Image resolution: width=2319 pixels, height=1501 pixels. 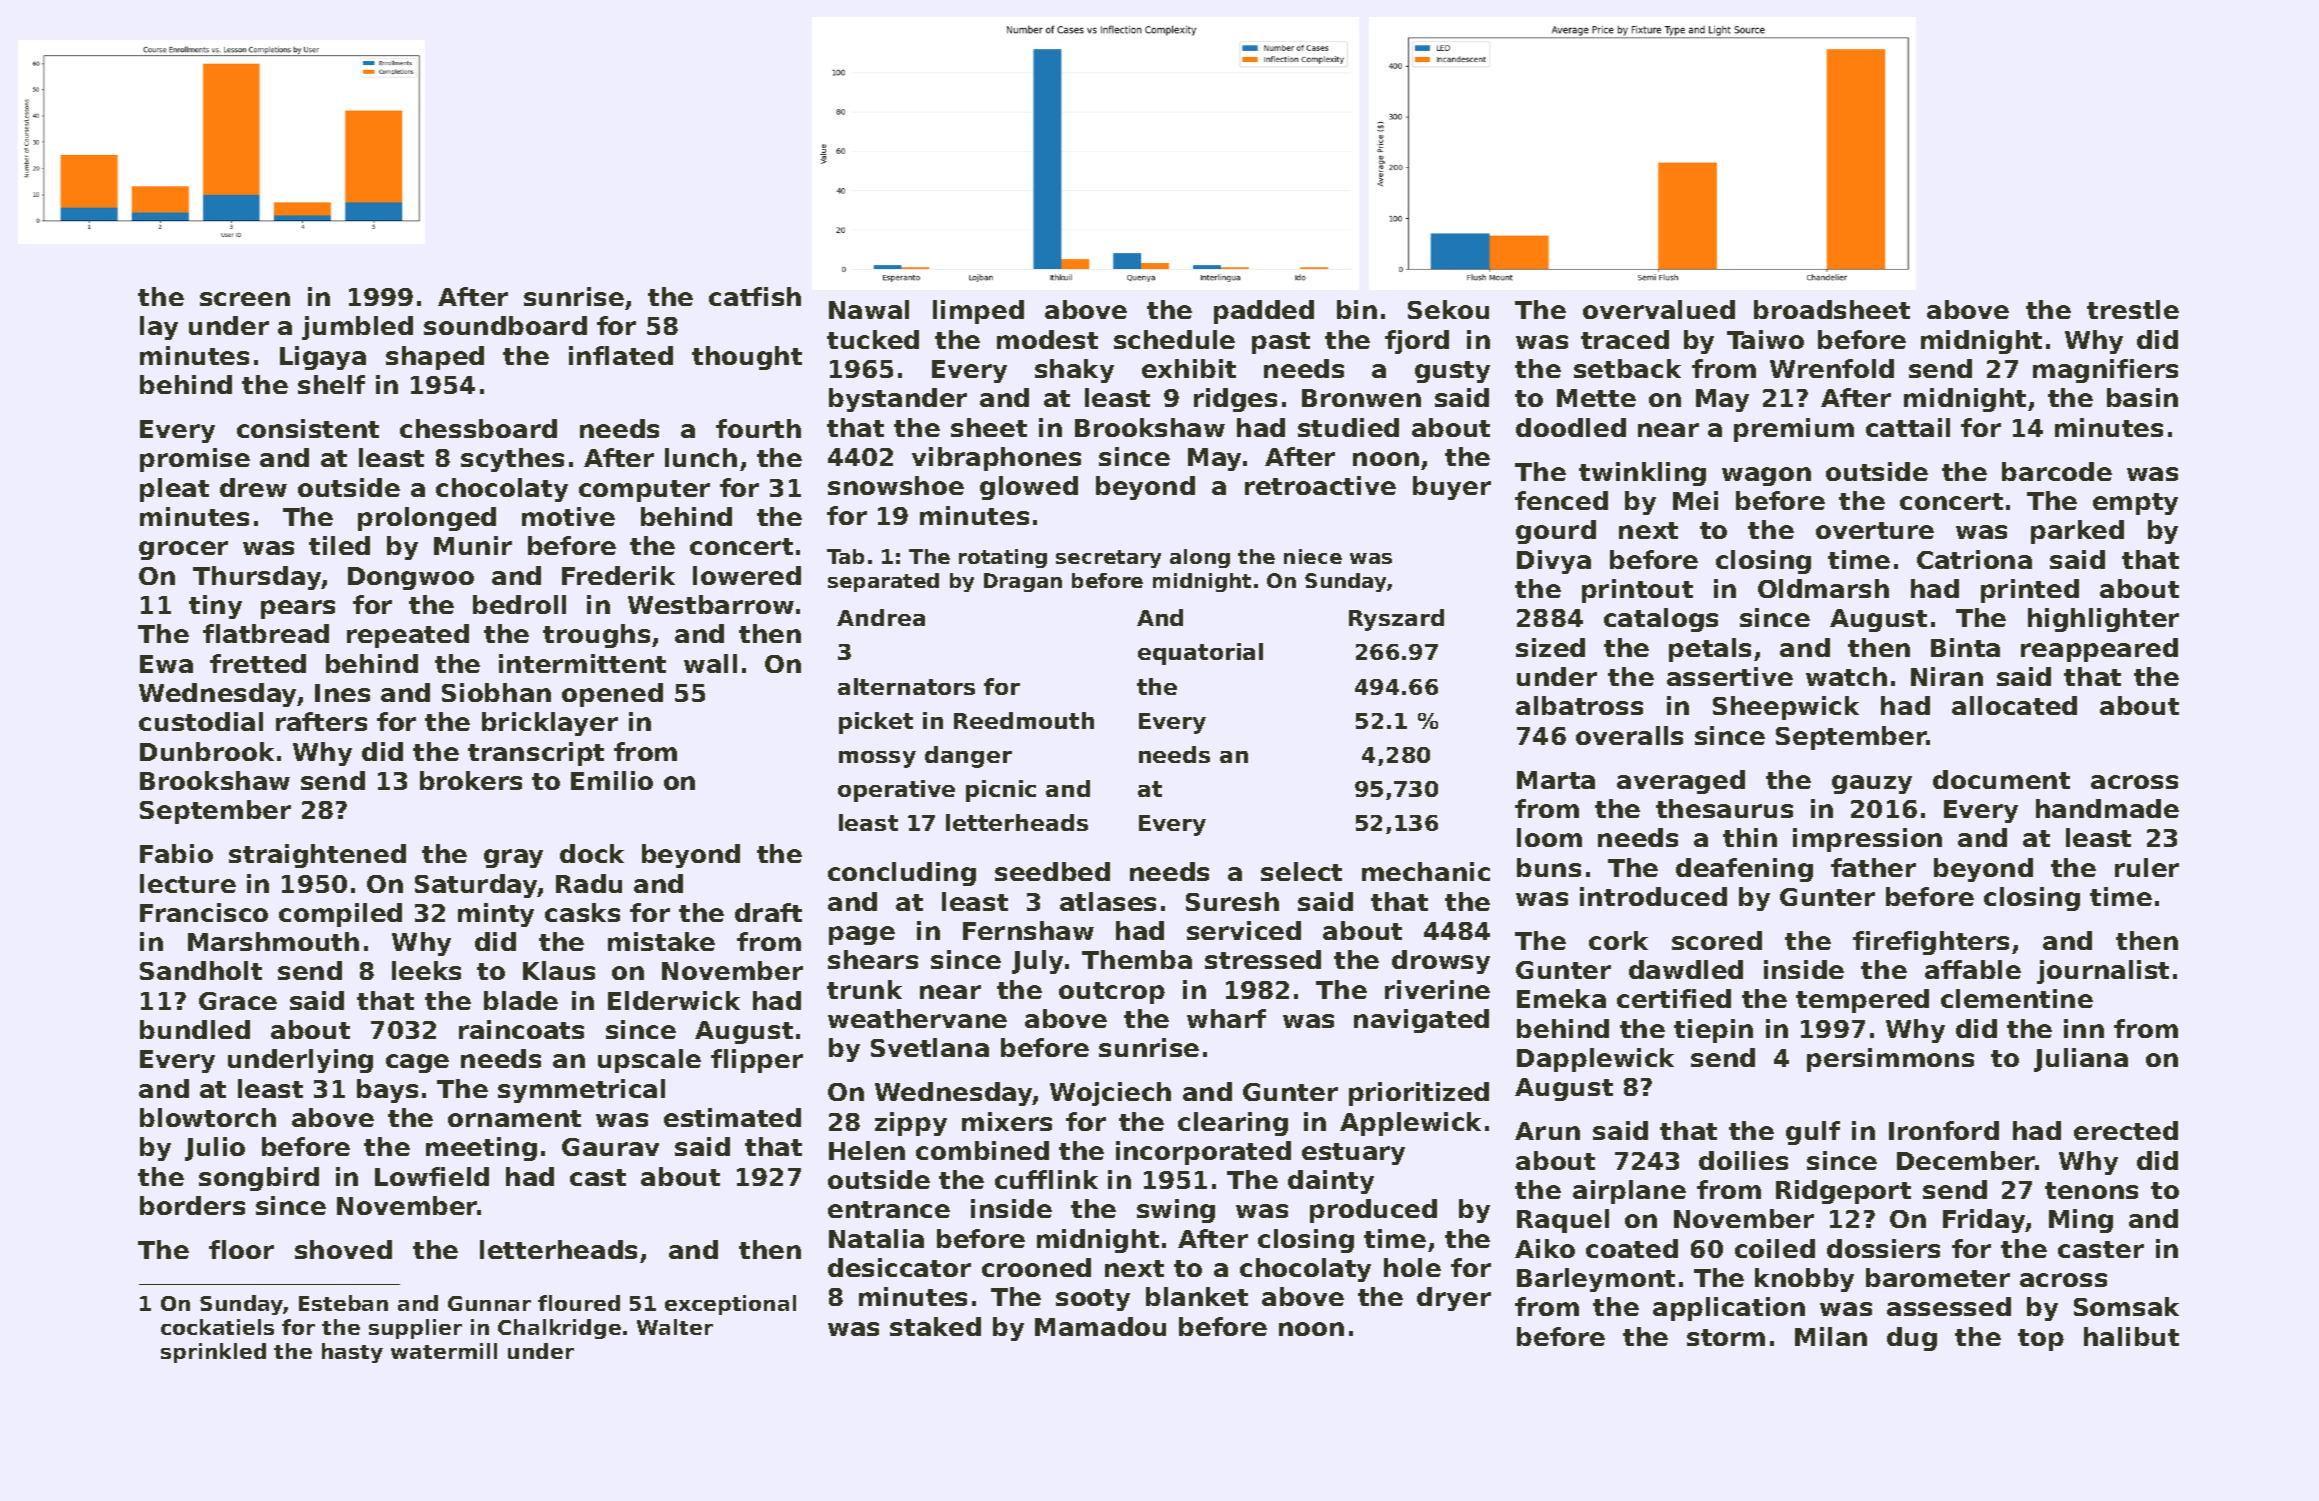 What do you see at coordinates (2099, 650) in the image?
I see `reappeared` at bounding box center [2099, 650].
